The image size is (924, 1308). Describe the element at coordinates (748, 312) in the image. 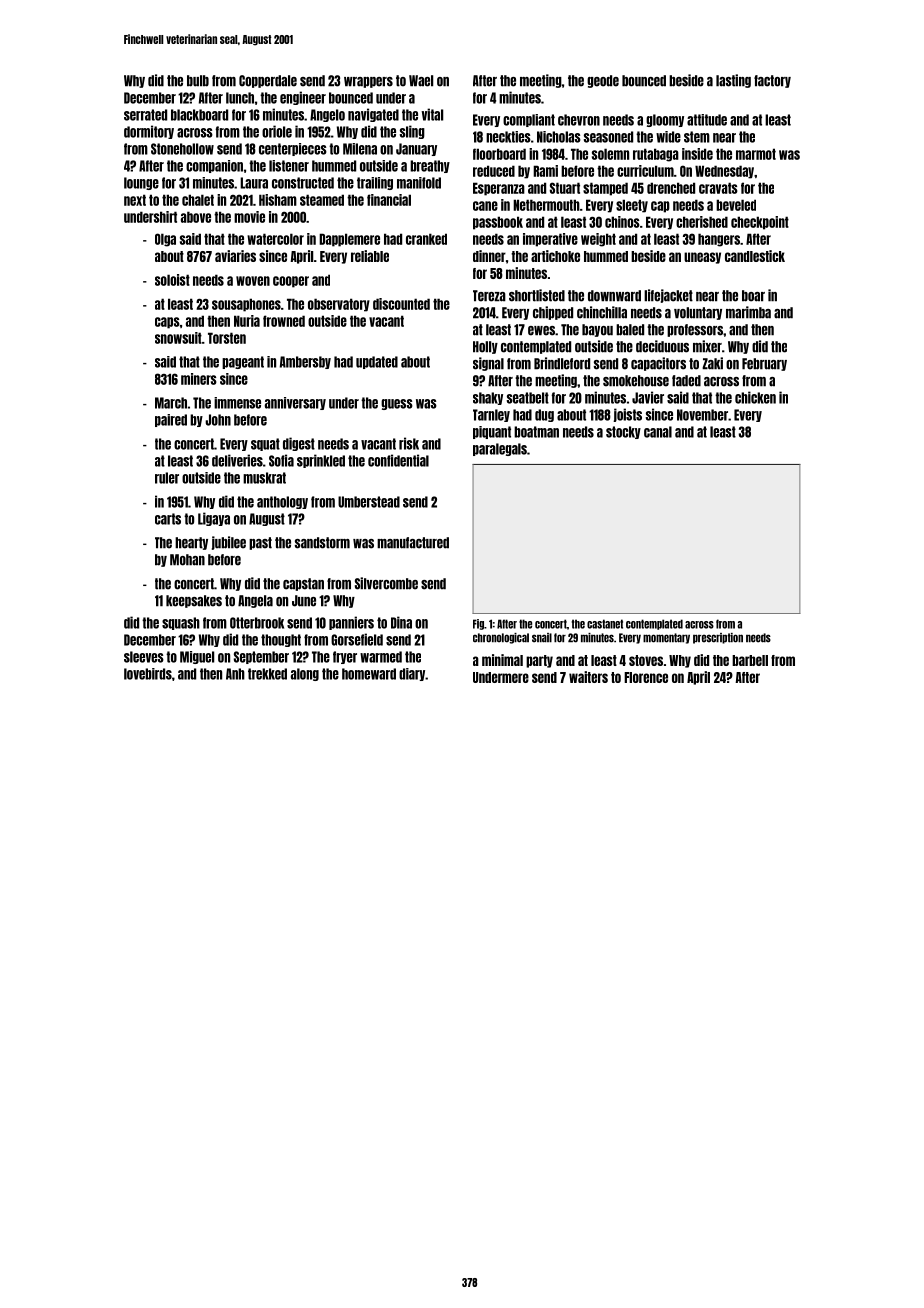

I see `marimba` at that location.
